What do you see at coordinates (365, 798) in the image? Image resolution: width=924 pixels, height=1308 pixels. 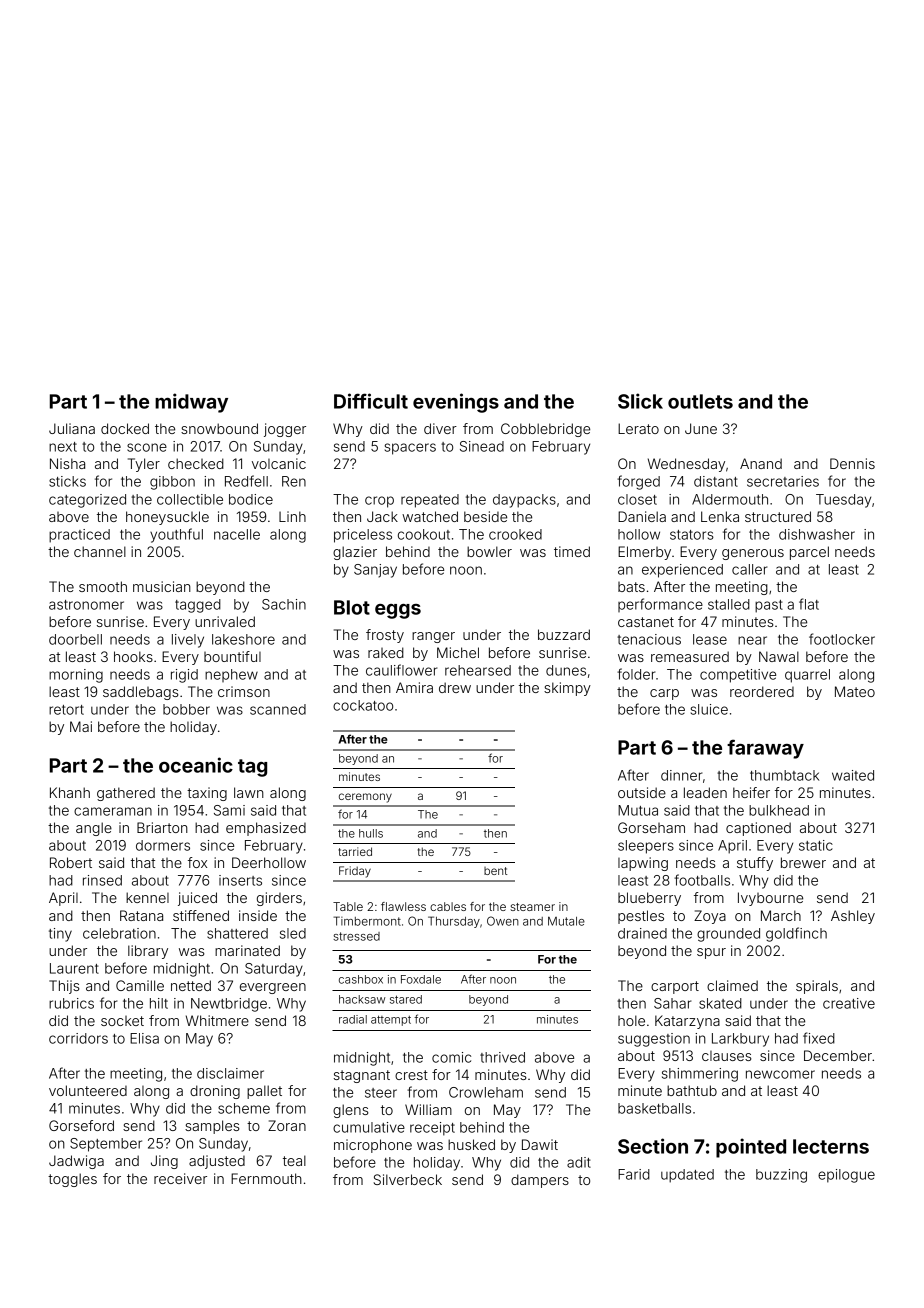 I see `ceremony` at bounding box center [365, 798].
